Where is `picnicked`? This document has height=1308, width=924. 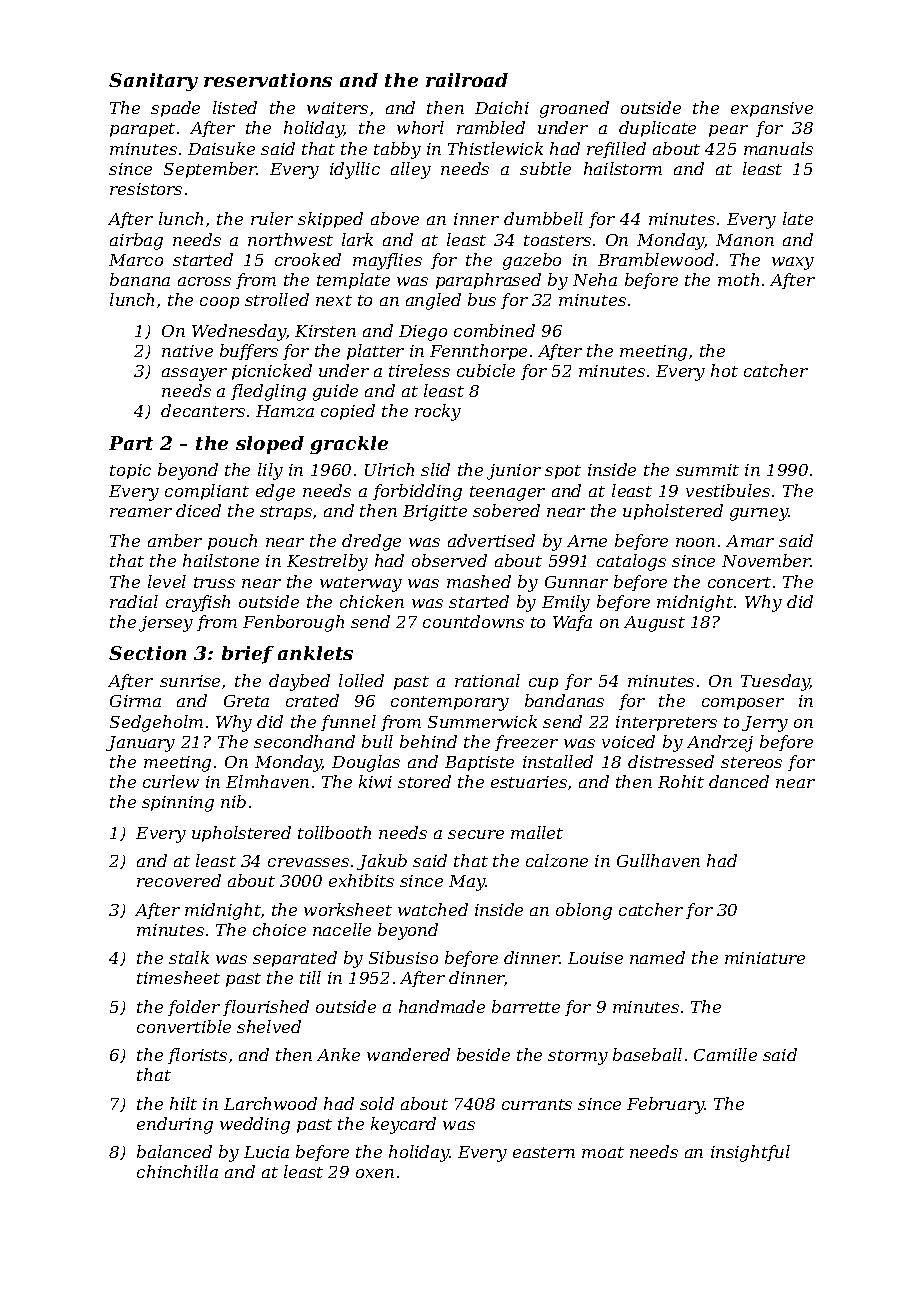 picnicked is located at coordinates (272, 372).
